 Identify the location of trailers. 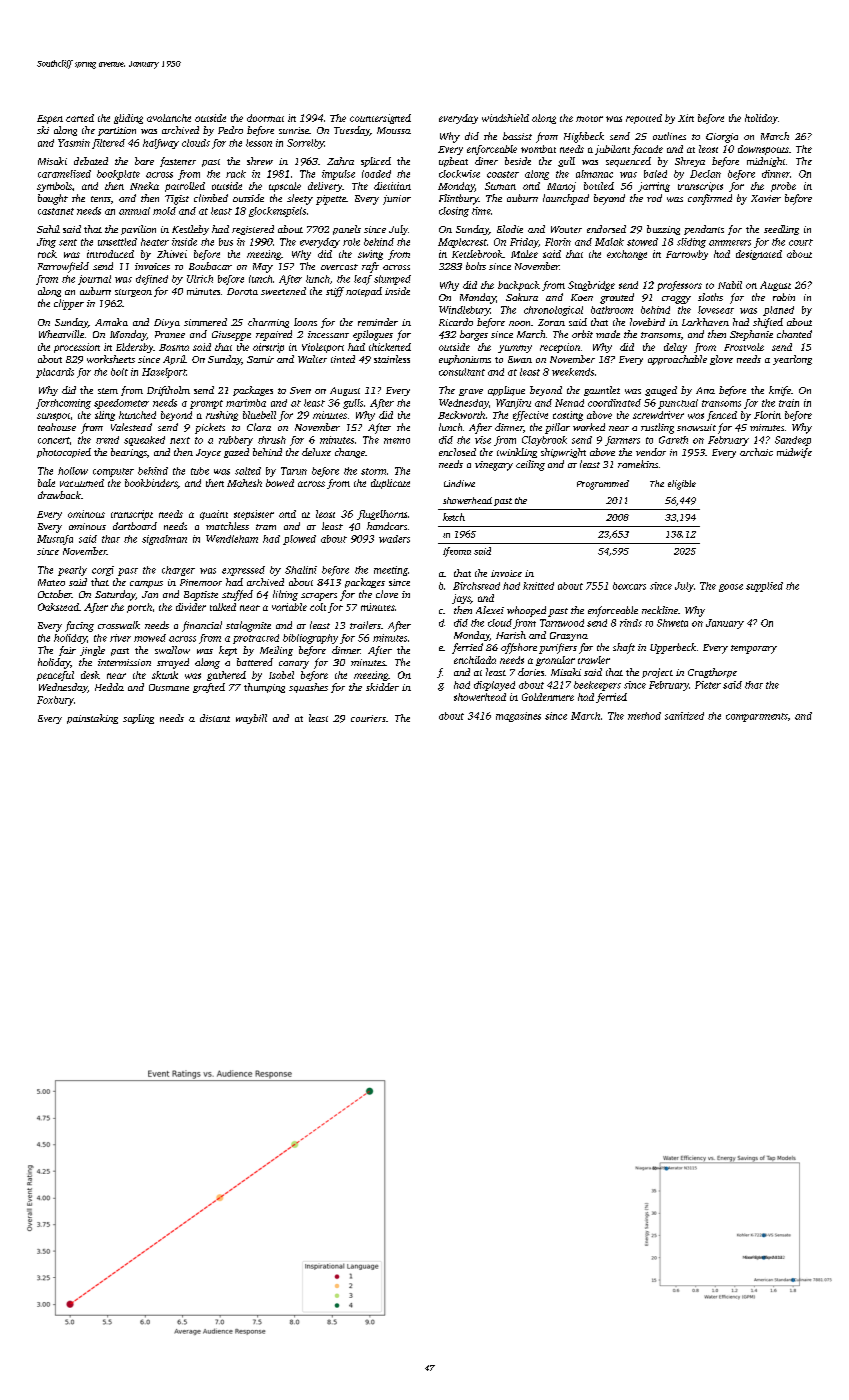
(365, 625).
